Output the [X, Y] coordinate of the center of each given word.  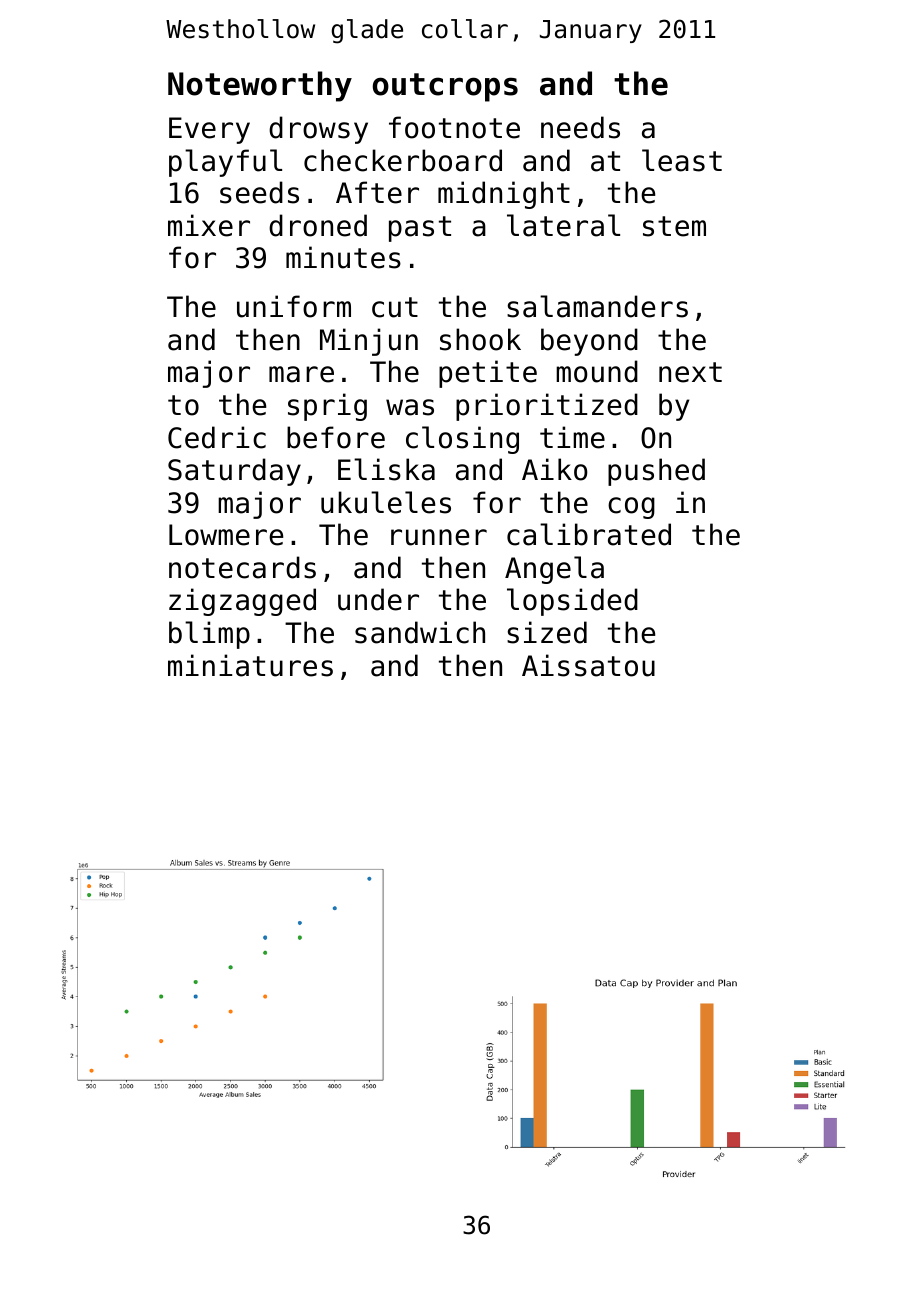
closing [462, 440]
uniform [294, 306]
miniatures [250, 665]
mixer [209, 225]
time [572, 437]
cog [631, 508]
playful [225, 163]
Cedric [217, 437]
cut [395, 307]
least [682, 160]
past [420, 229]
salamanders [597, 306]
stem [674, 226]
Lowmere [226, 535]
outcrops [445, 87]
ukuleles [386, 502]
